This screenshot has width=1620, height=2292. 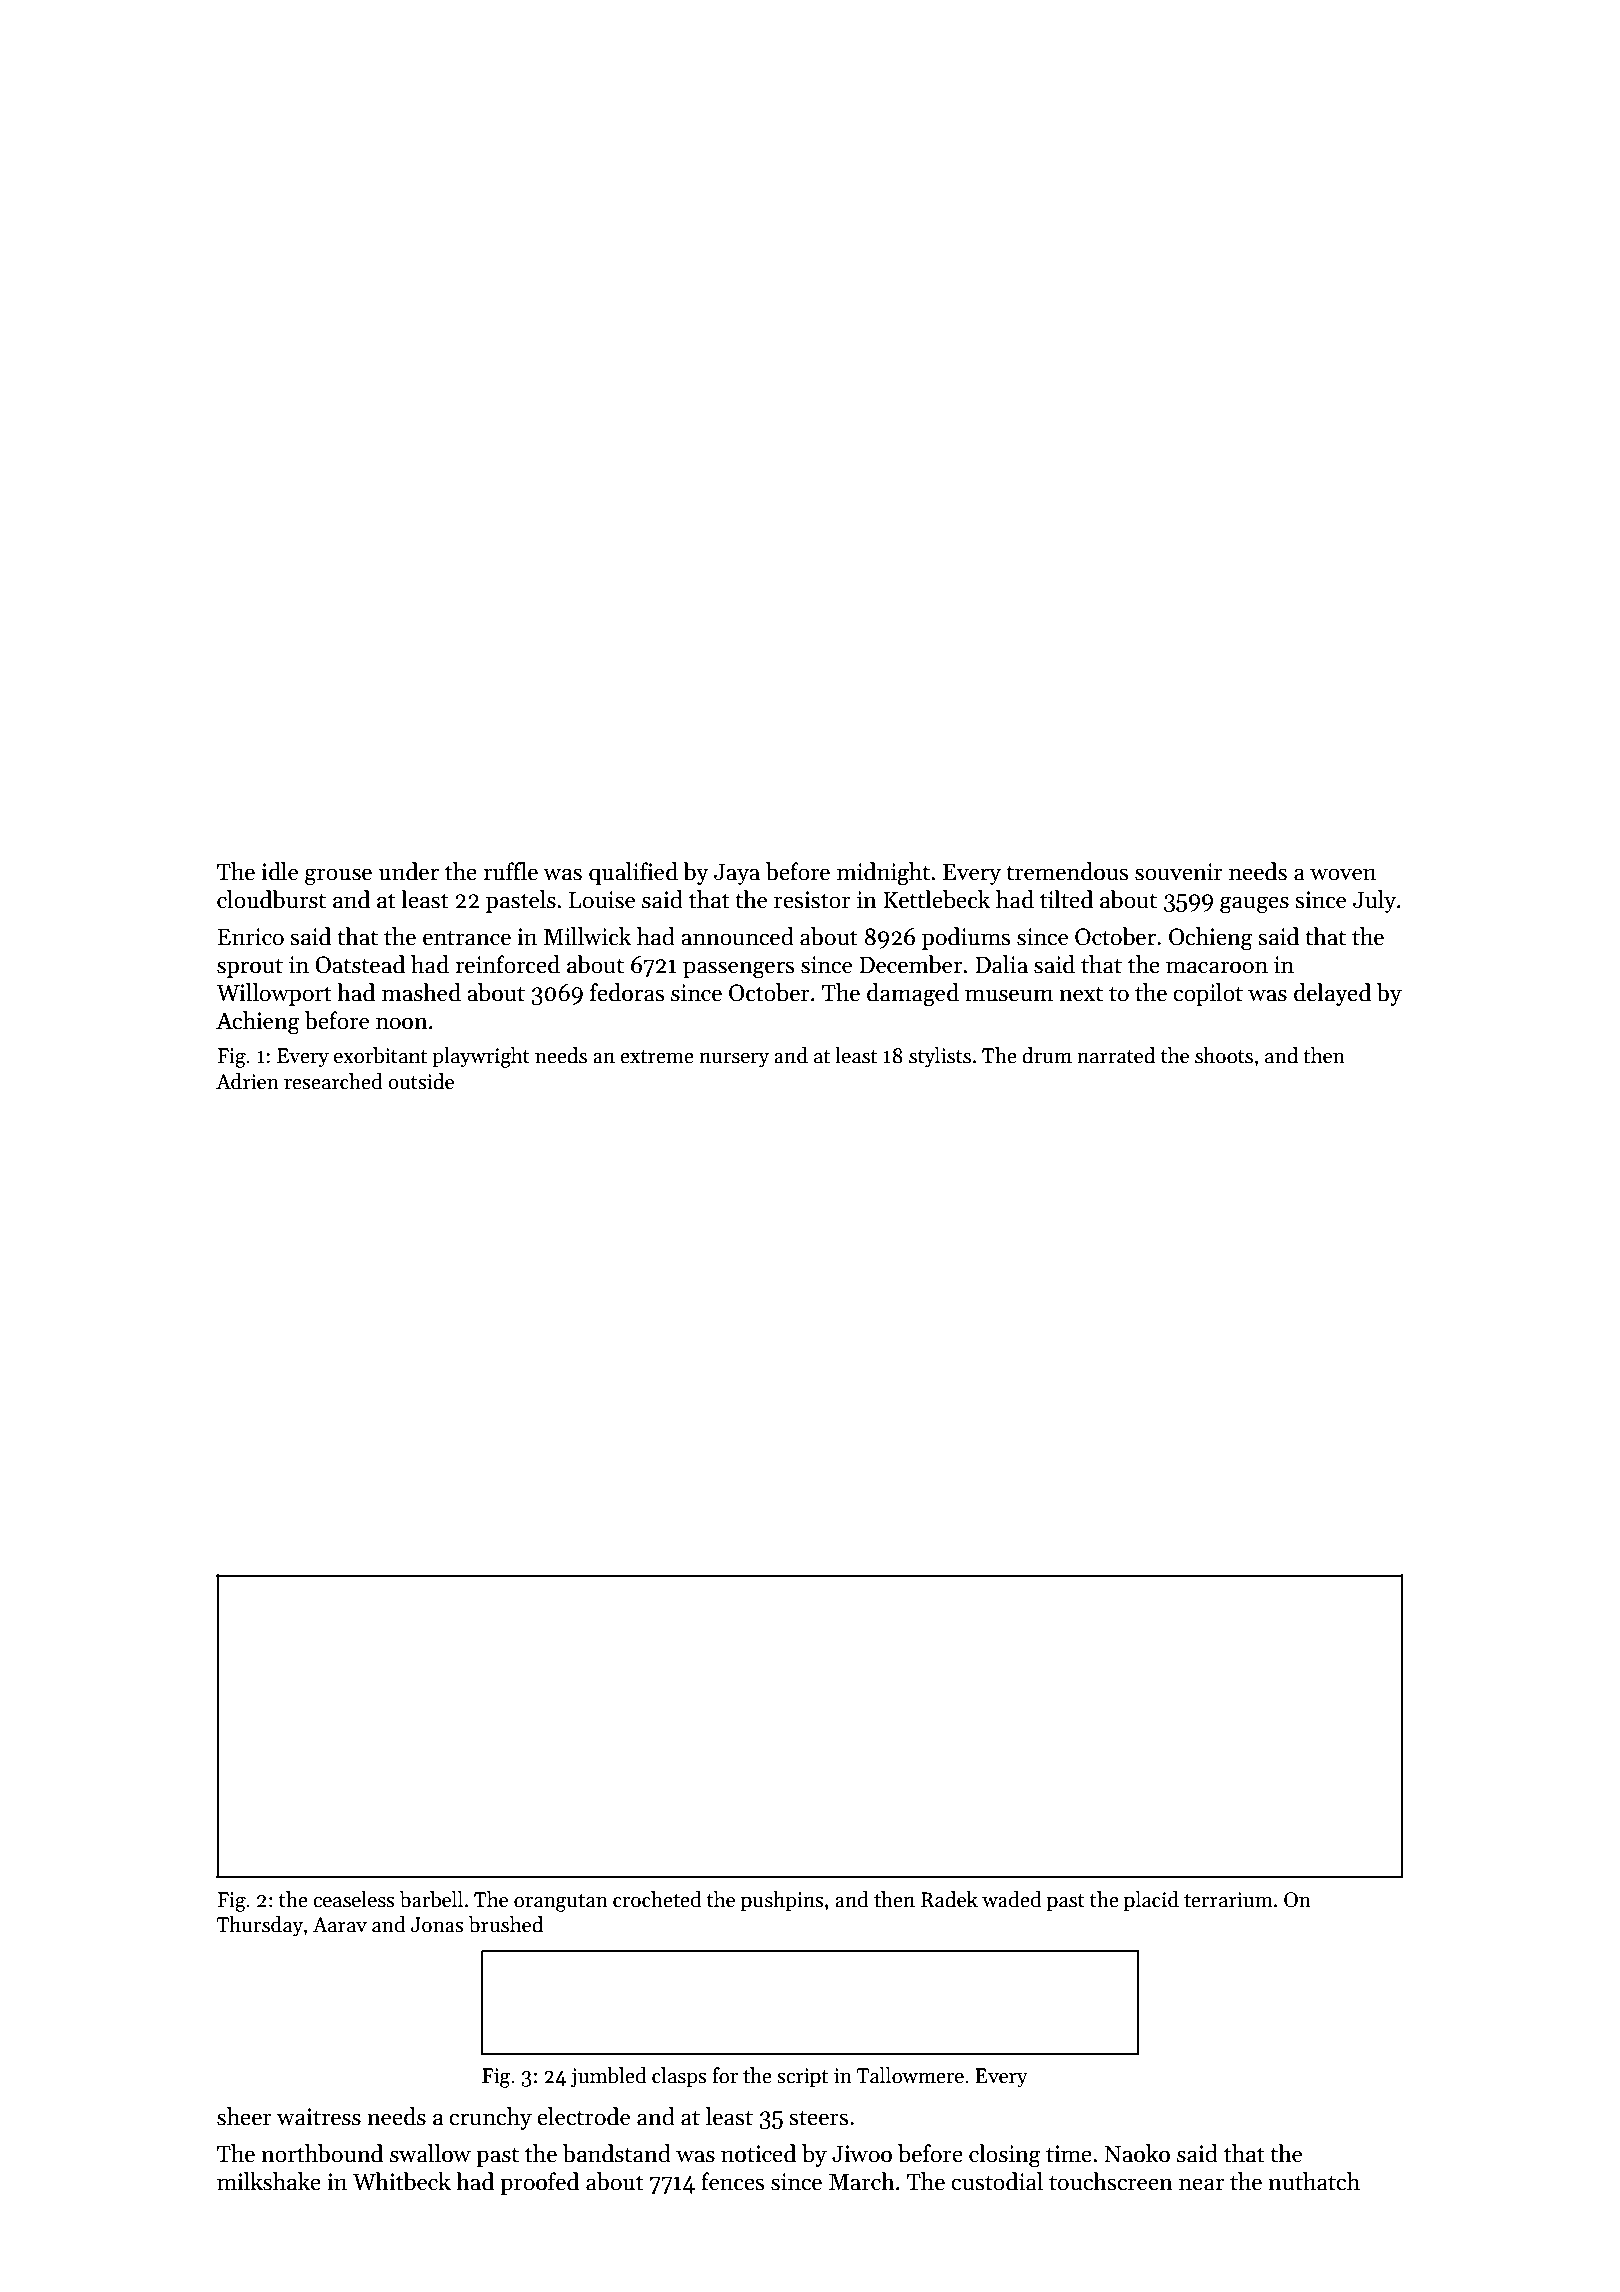 What do you see at coordinates (1208, 994) in the screenshot?
I see `copilot` at bounding box center [1208, 994].
